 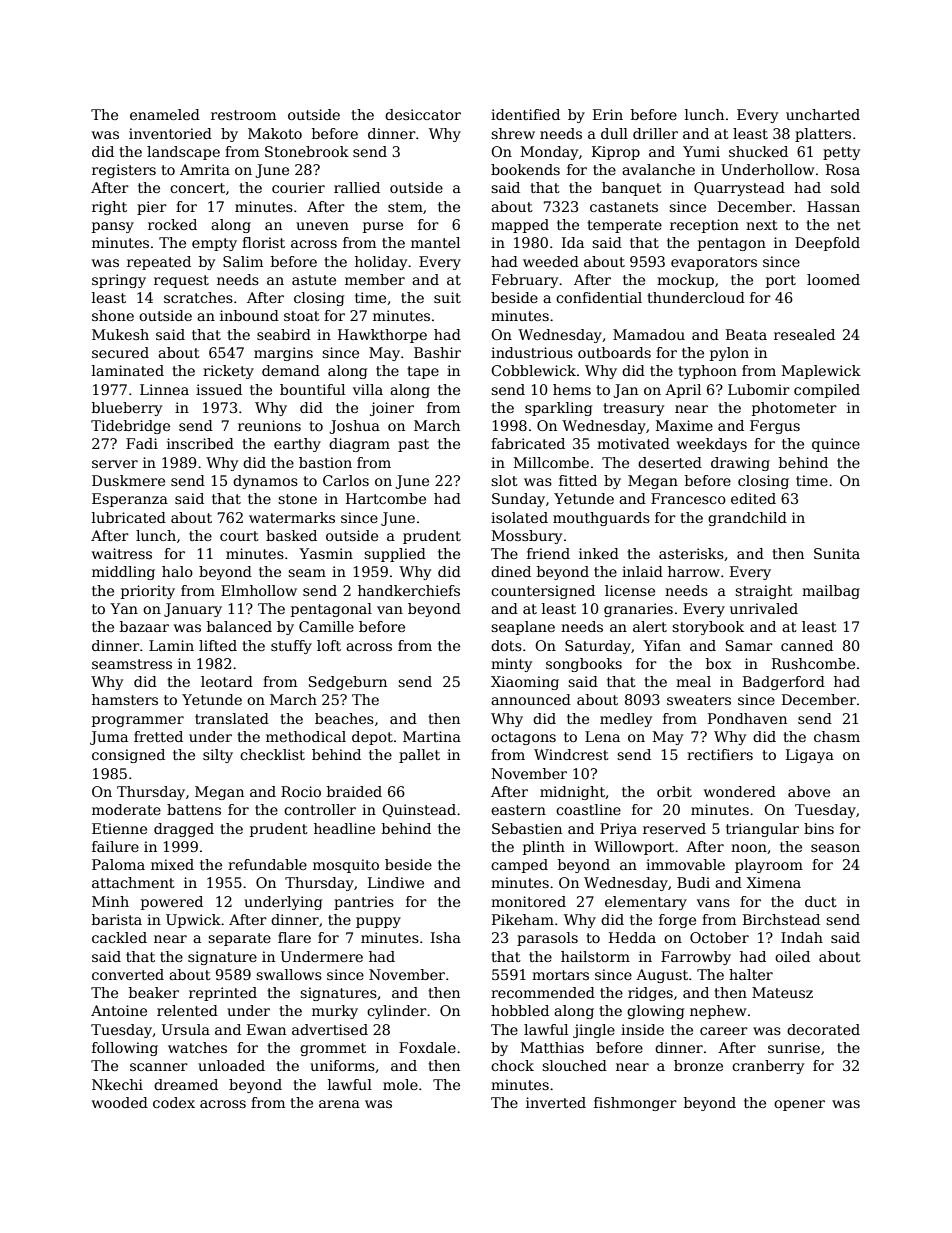 I want to click on Francesco, so click(x=688, y=498).
